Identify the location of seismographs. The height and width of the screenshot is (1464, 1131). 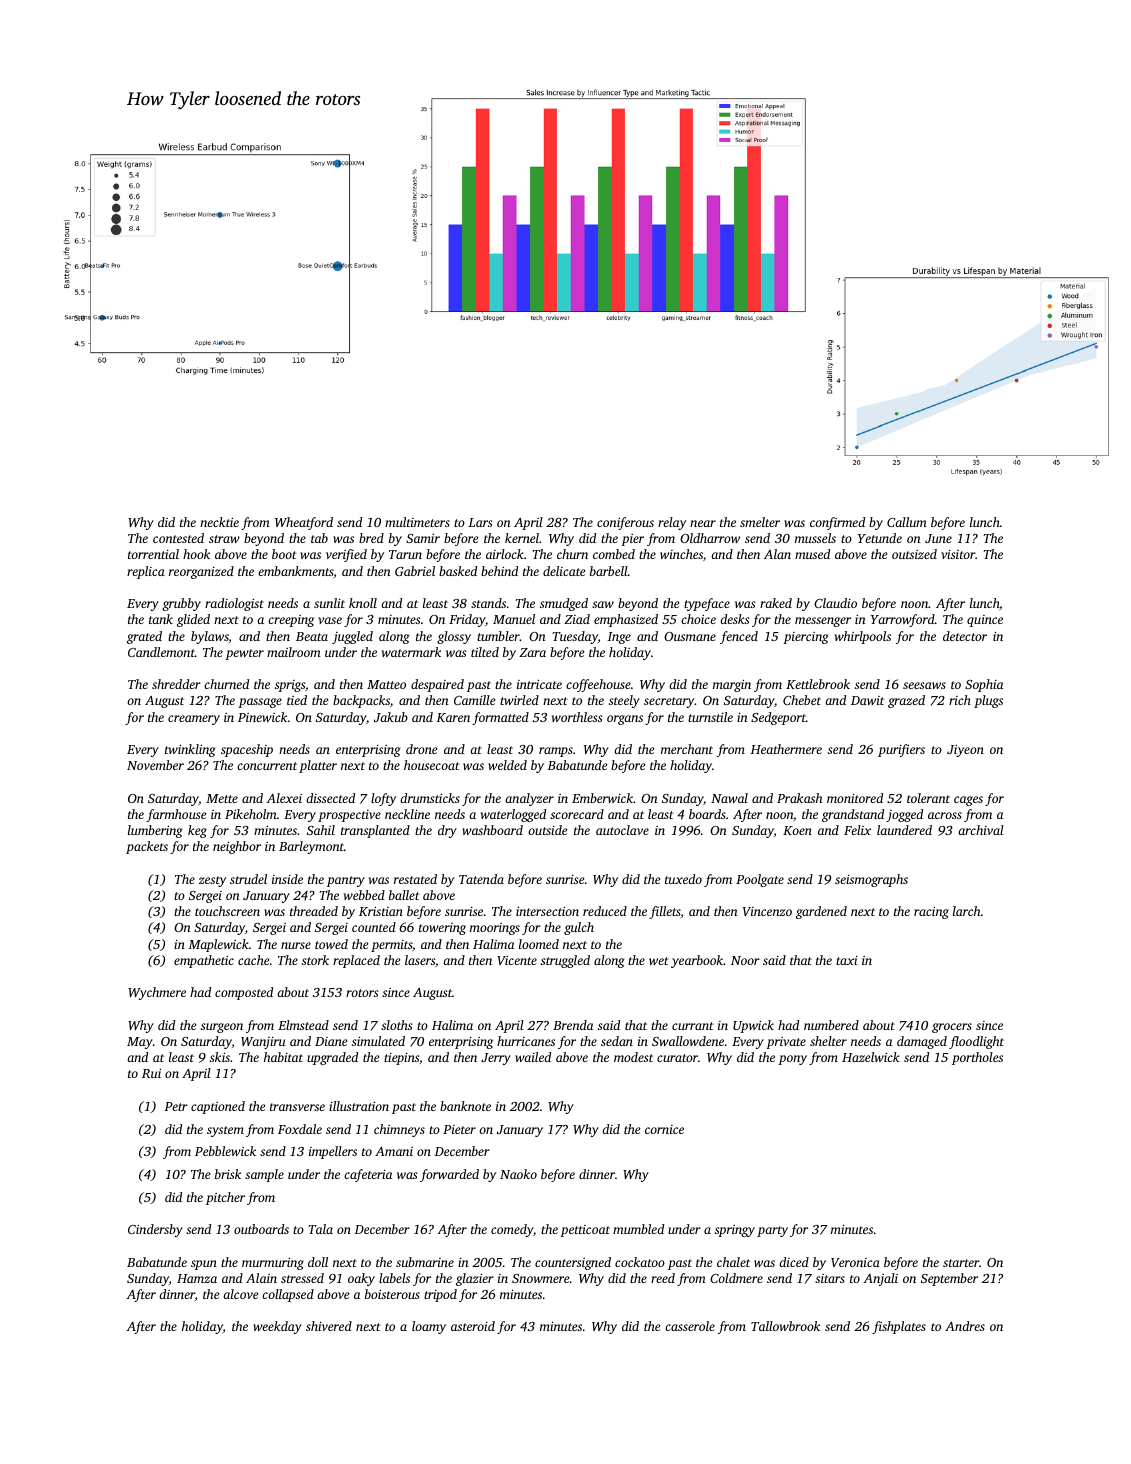
(871, 880).
